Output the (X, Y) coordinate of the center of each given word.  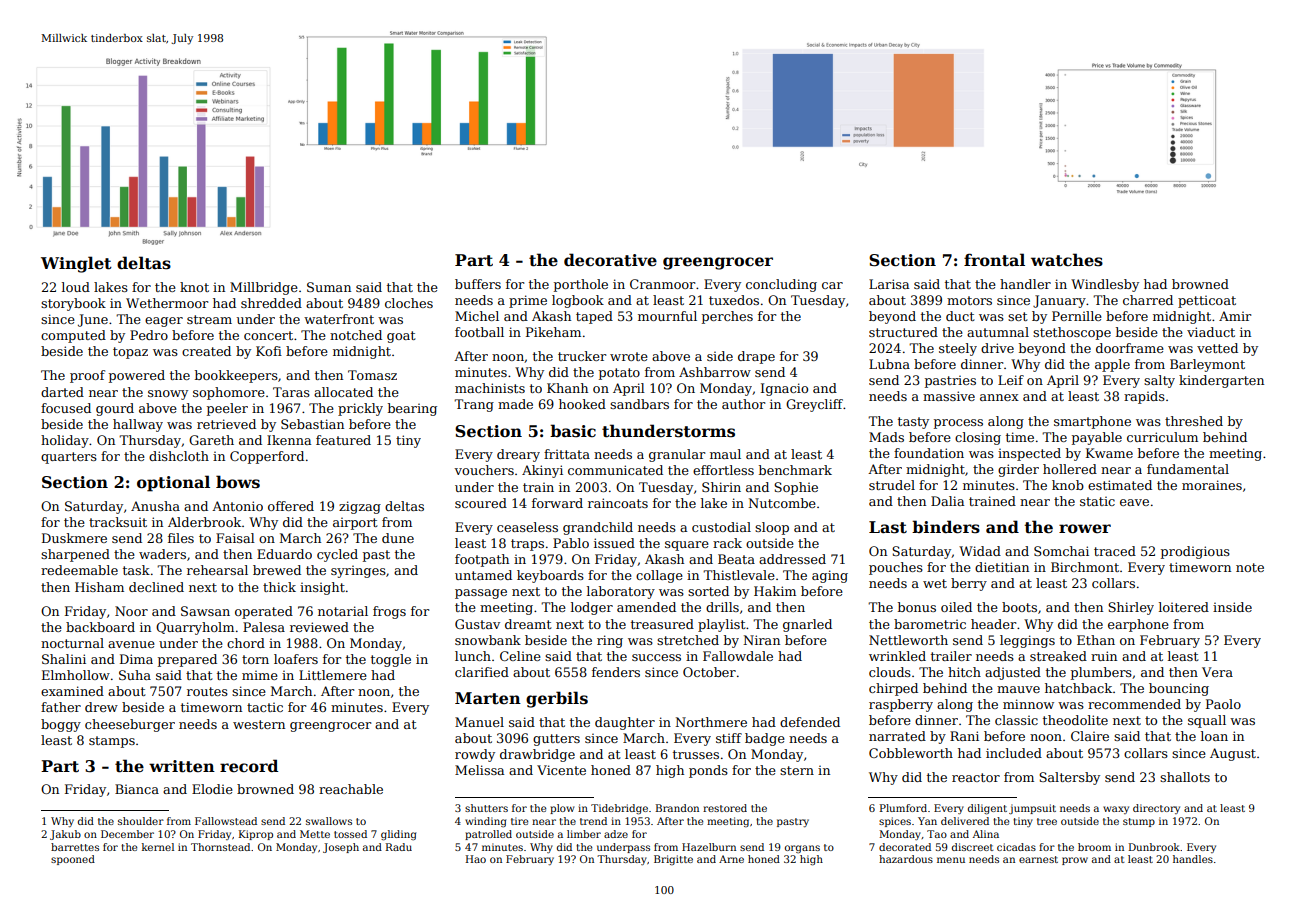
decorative (610, 260)
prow (1075, 861)
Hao (476, 859)
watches (1067, 260)
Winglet (76, 264)
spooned (73, 860)
